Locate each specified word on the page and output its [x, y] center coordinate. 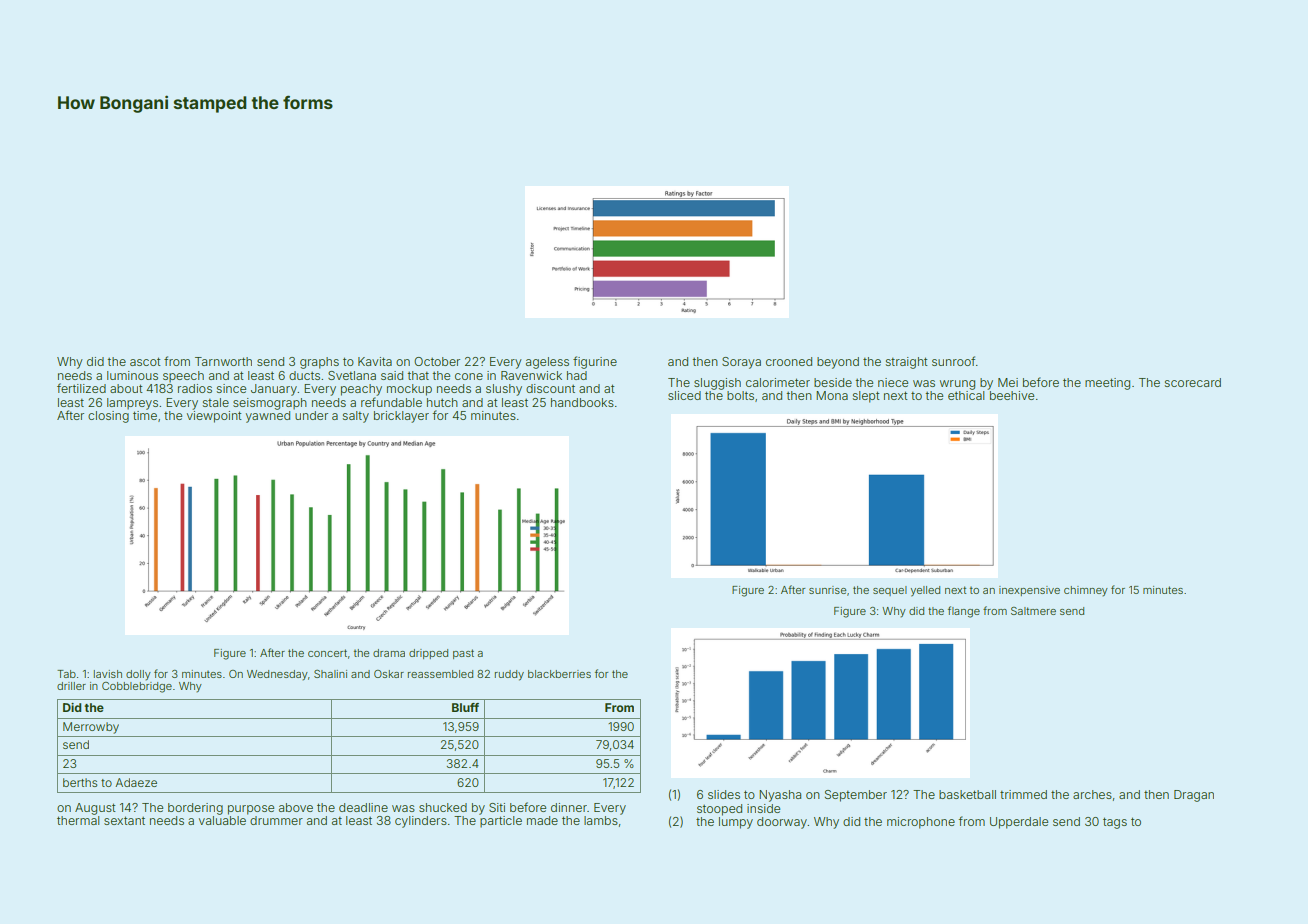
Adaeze [136, 782]
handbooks [582, 402]
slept [866, 397]
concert [327, 653]
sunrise [827, 590]
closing [108, 417]
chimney [1086, 591]
